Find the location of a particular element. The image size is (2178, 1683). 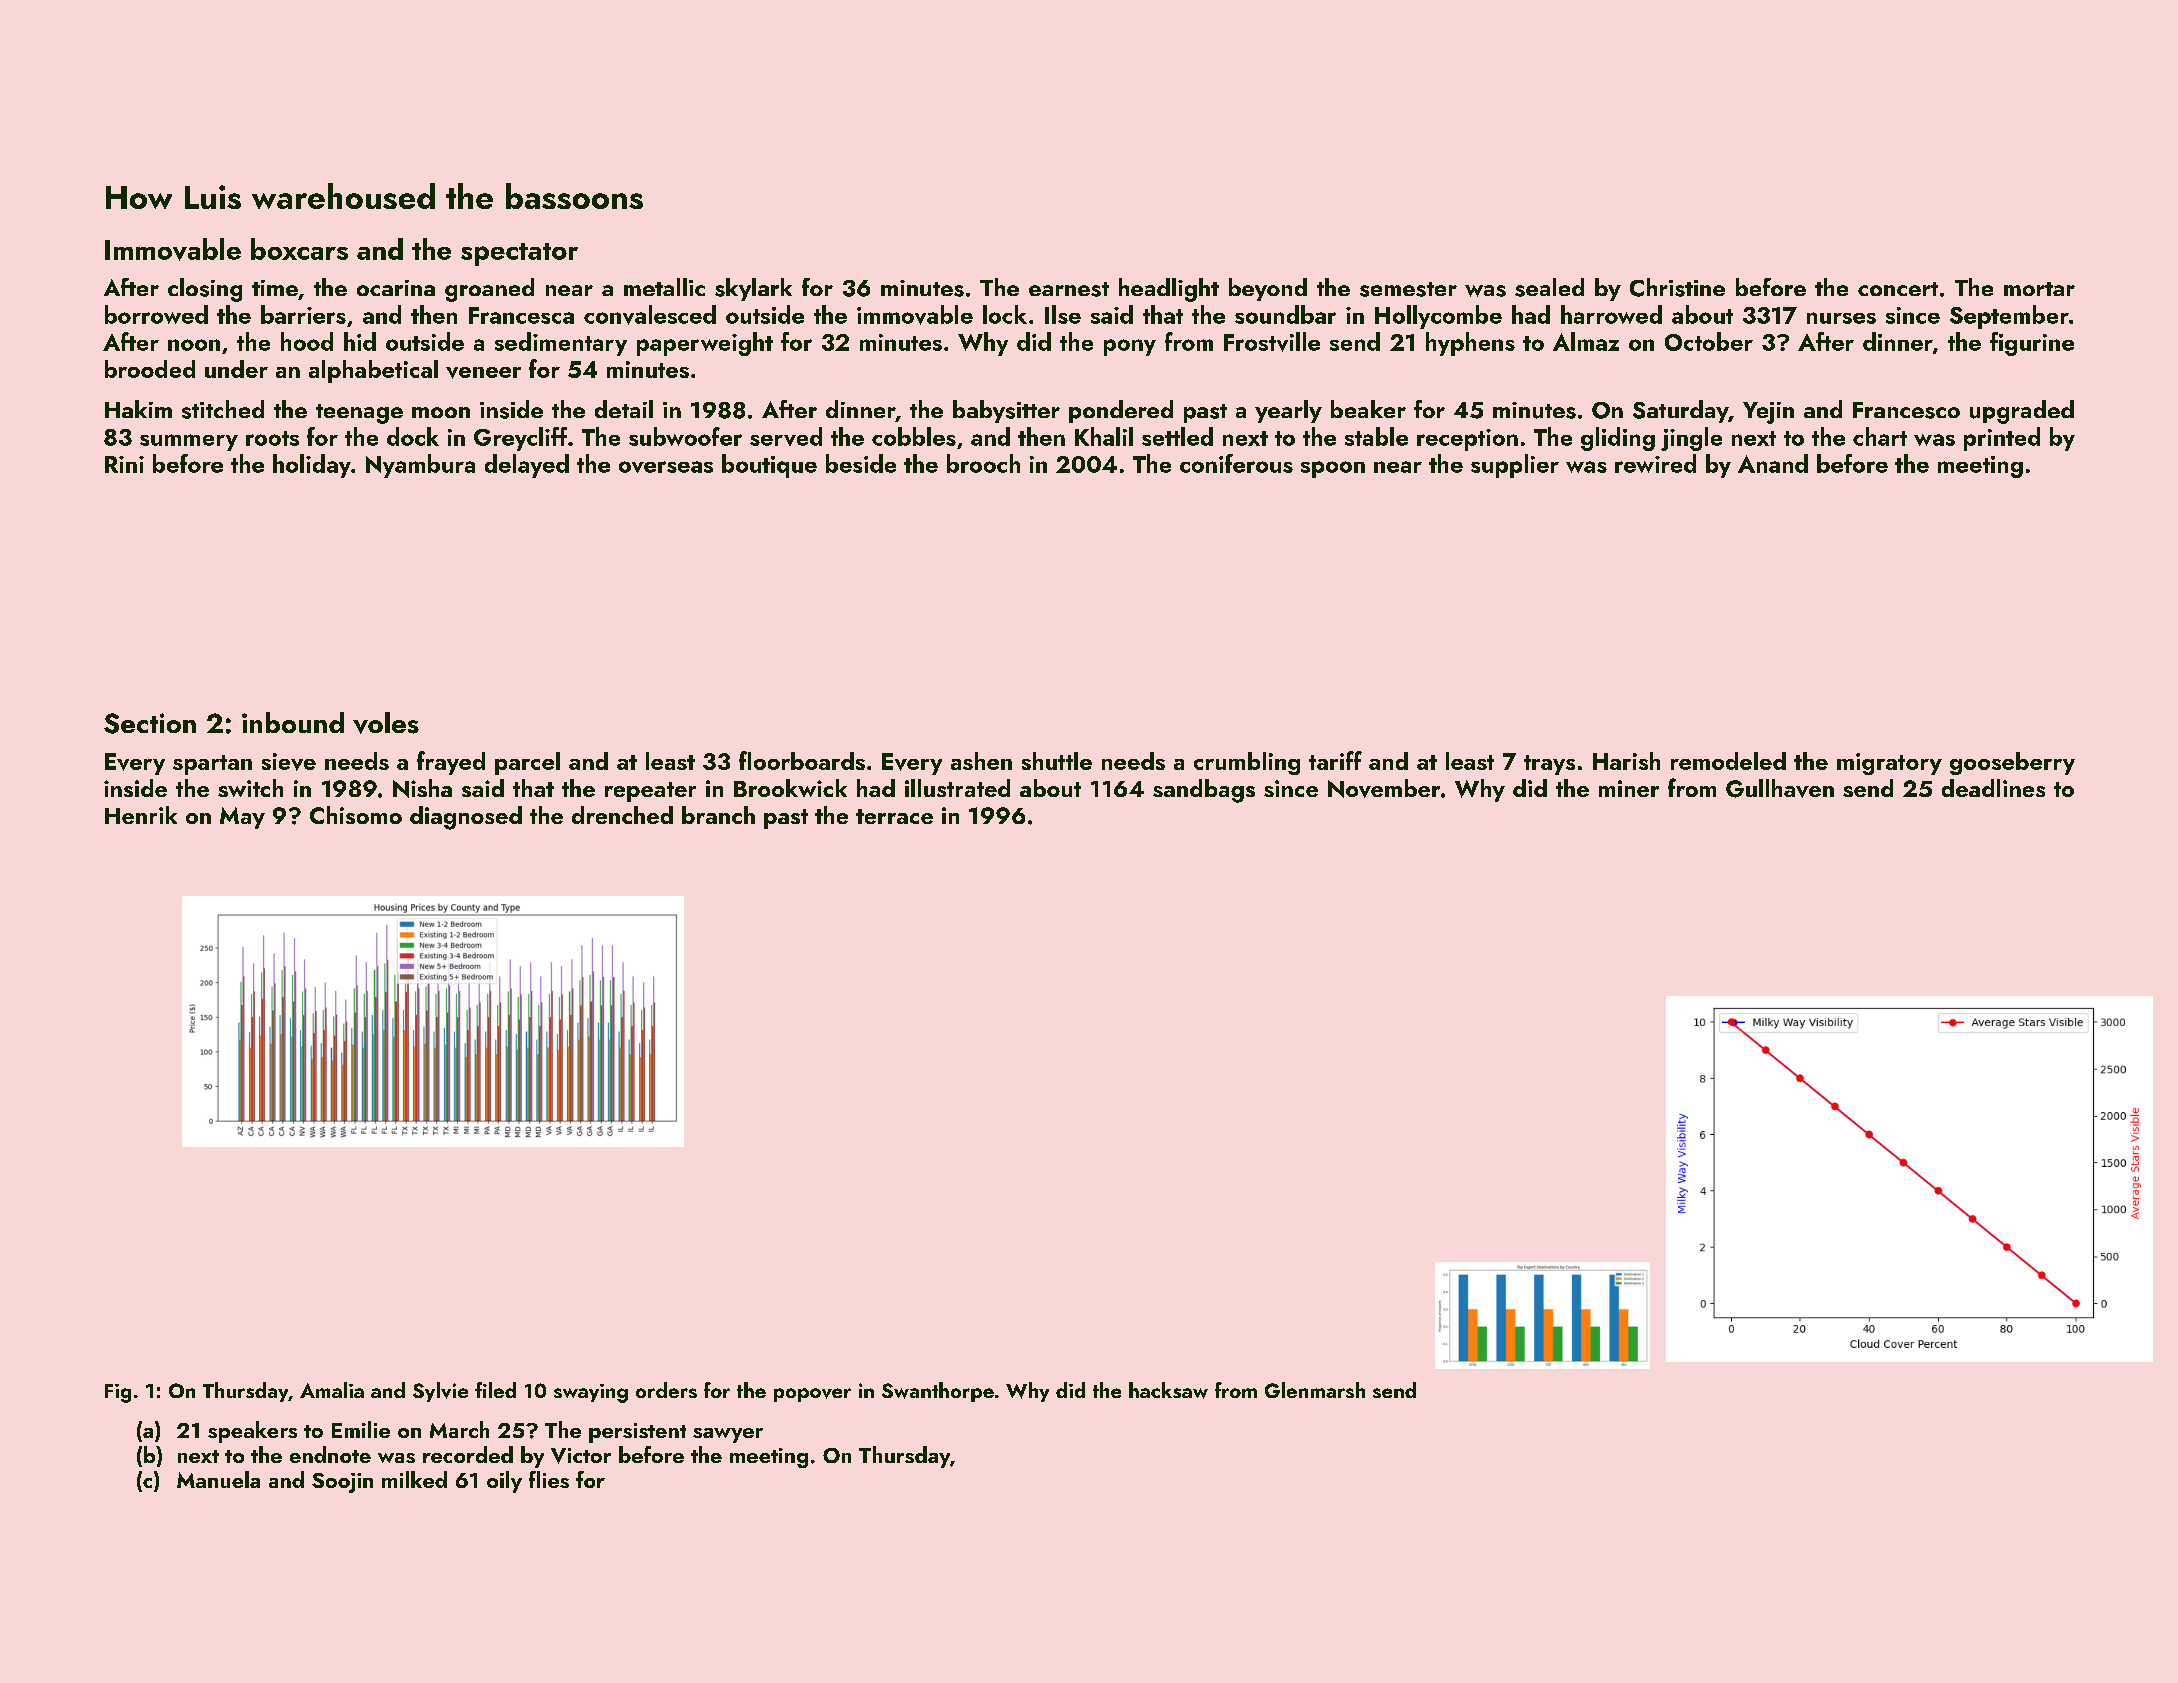

hacksaw is located at coordinates (1168, 1390).
